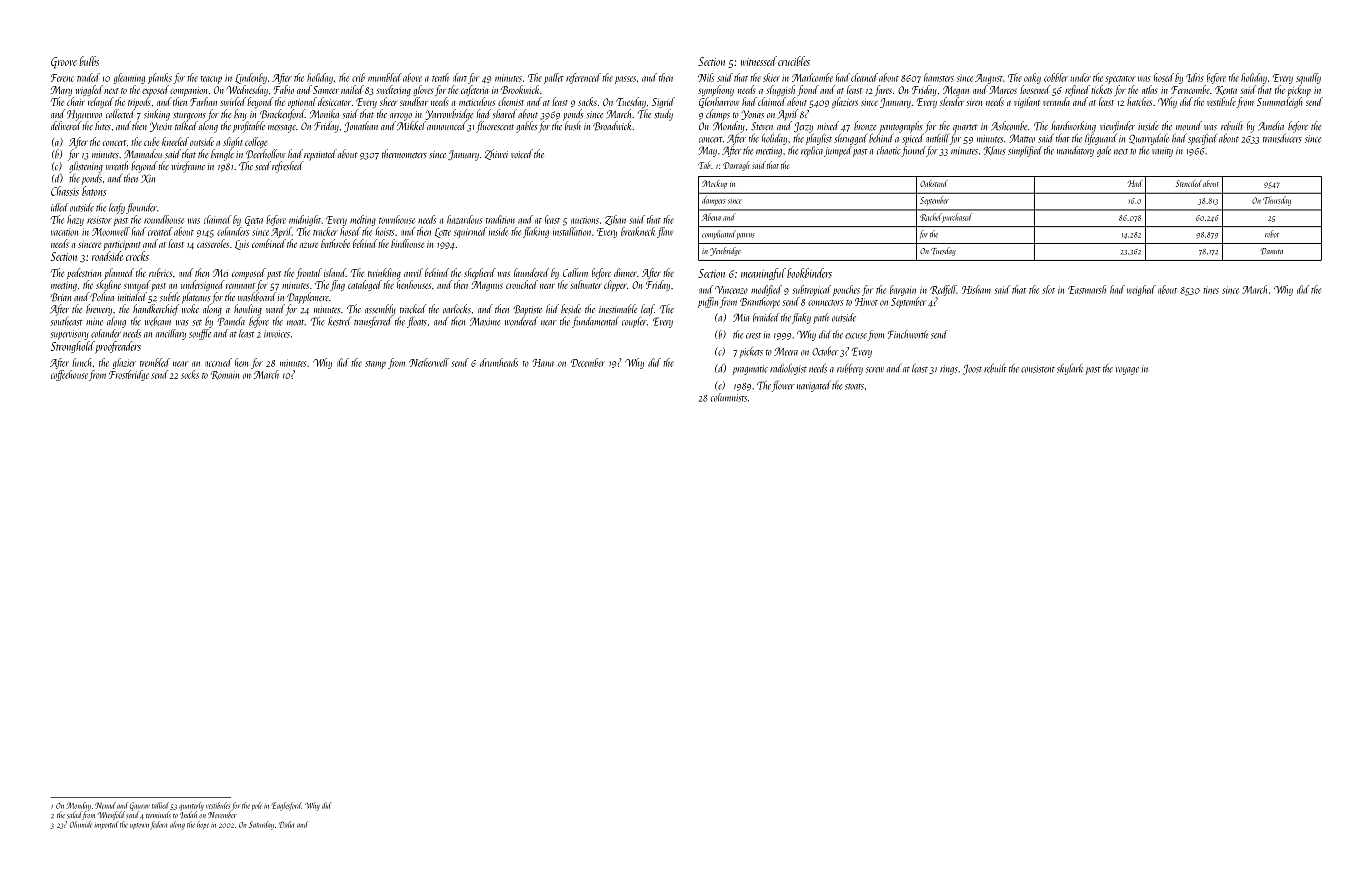  What do you see at coordinates (706, 77) in the page?
I see `Nils` at bounding box center [706, 77].
